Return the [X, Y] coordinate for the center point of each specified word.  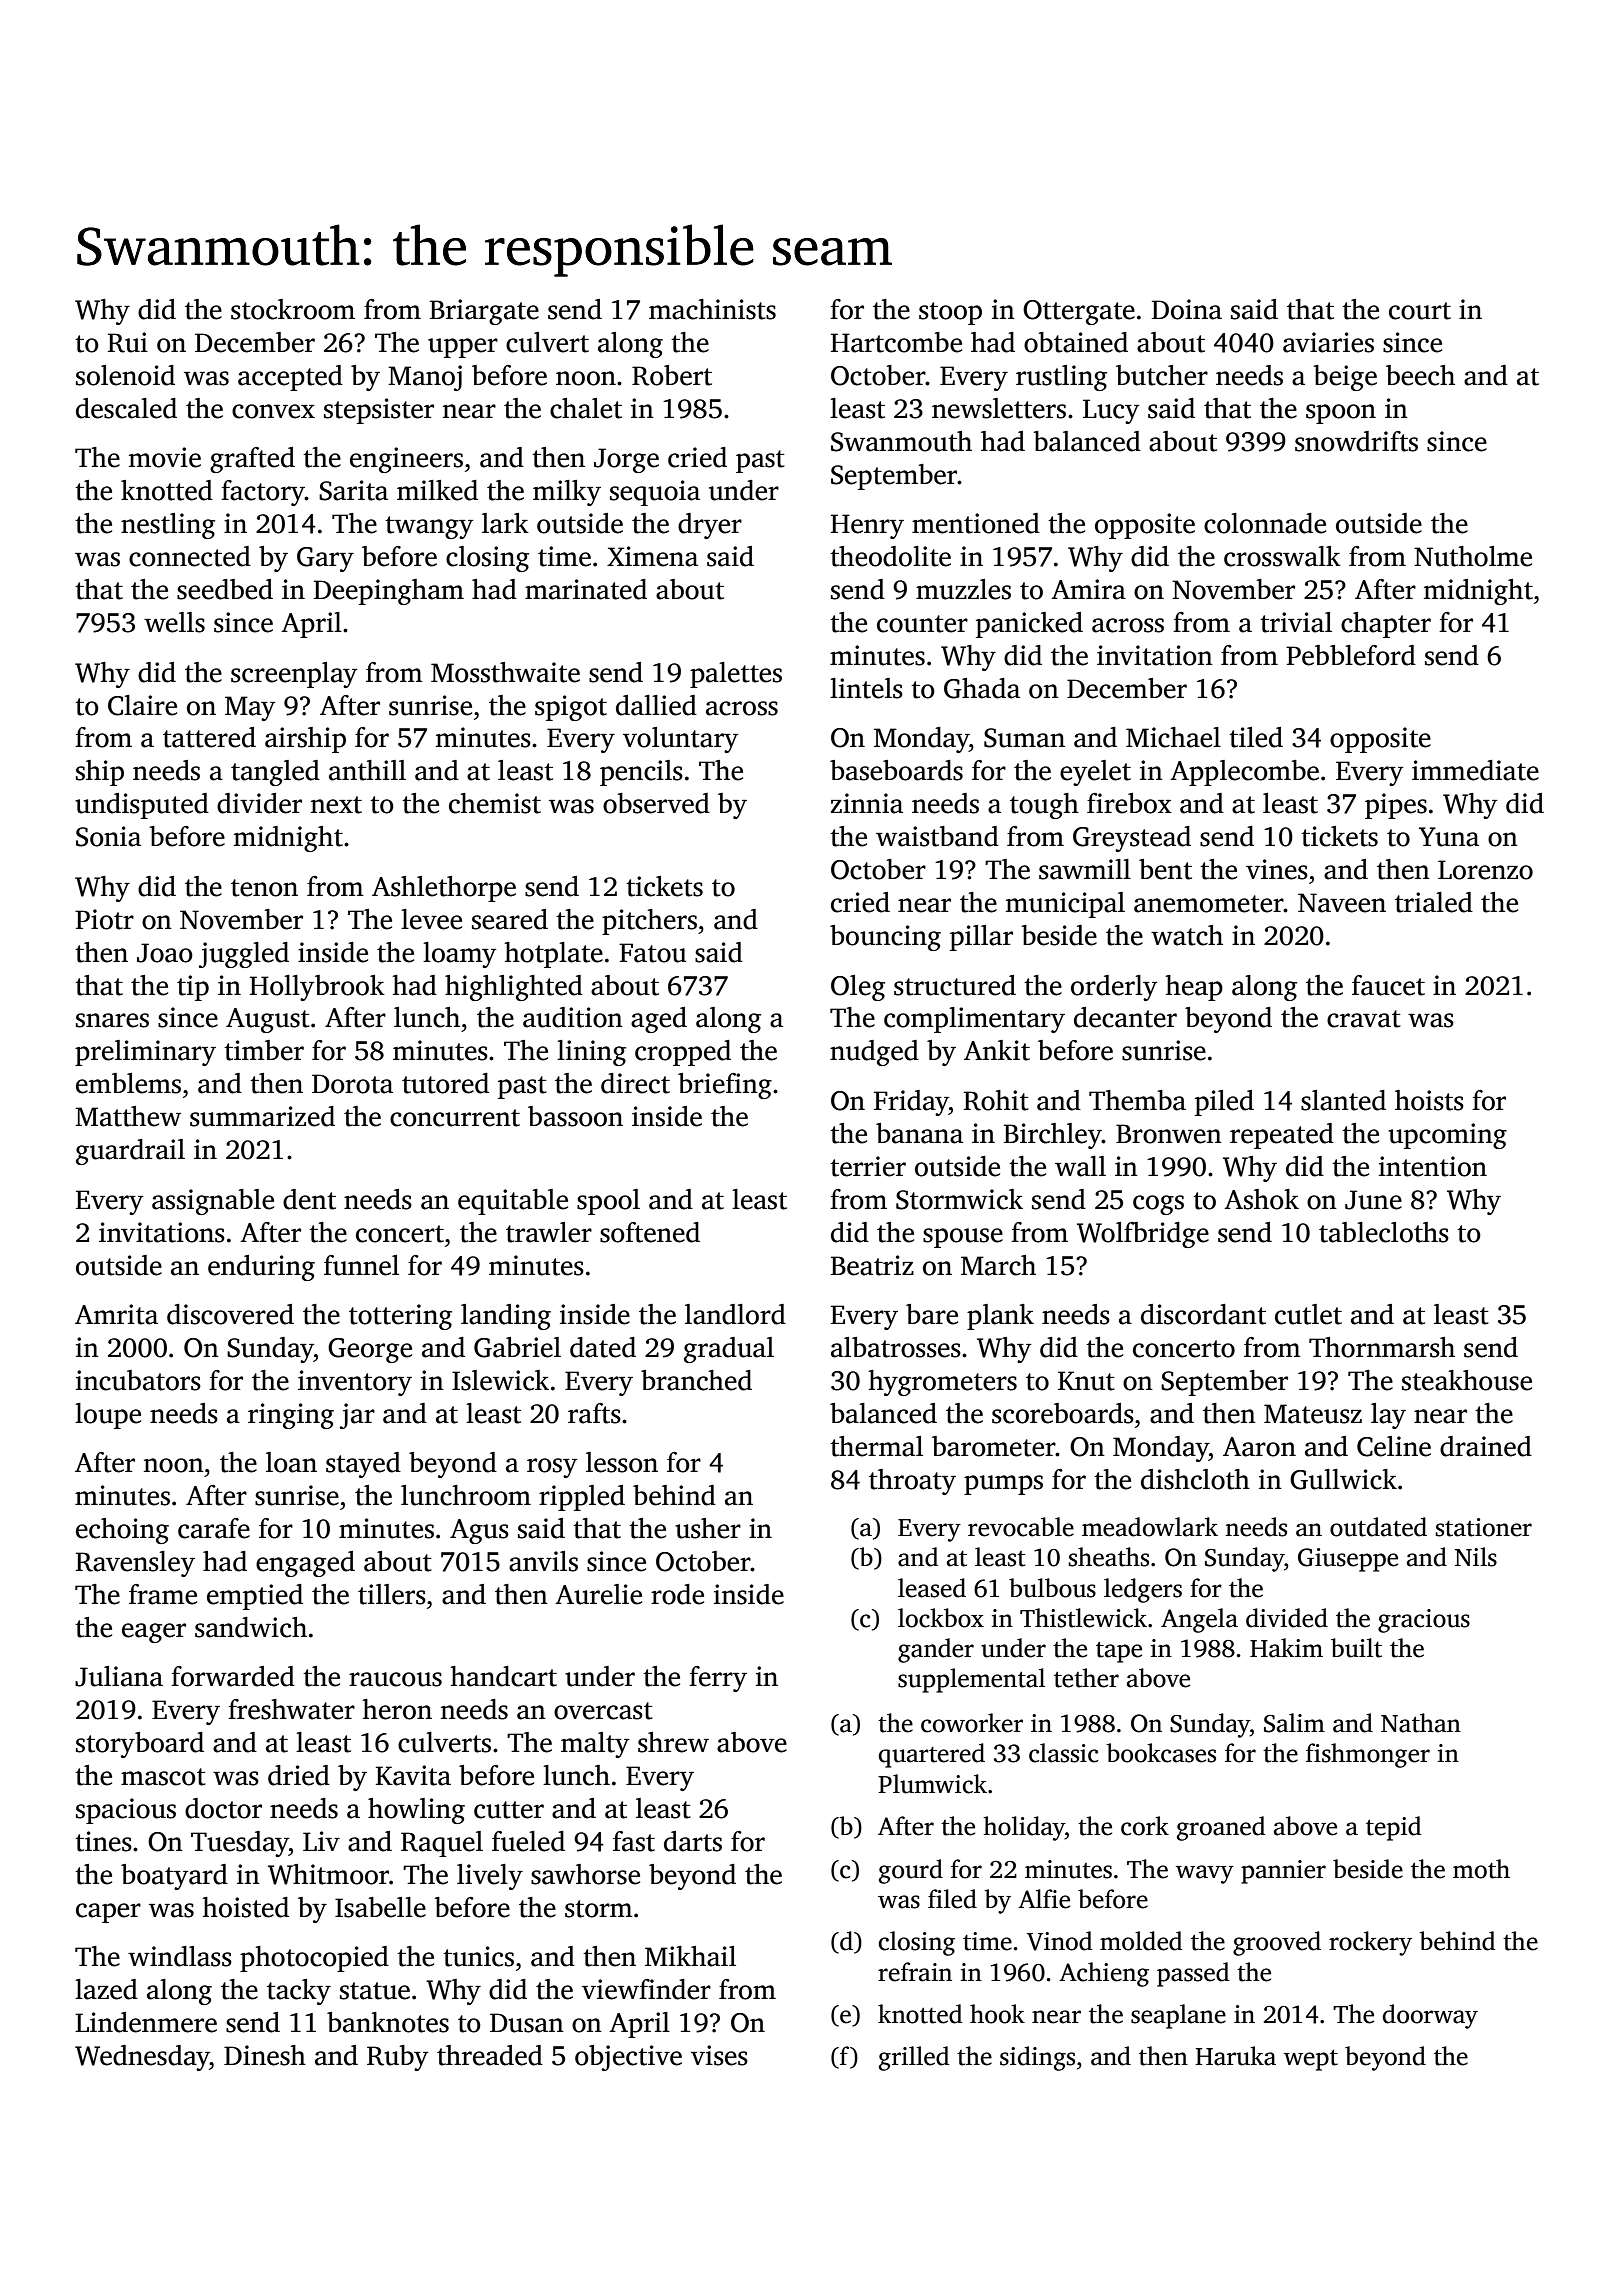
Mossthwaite [505, 672]
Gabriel [517, 1347]
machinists [712, 309]
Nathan [1421, 1723]
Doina [1187, 309]
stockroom [293, 309]
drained [1486, 1446]
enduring [261, 1268]
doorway [1430, 2016]
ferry [718, 1679]
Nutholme [1473, 556]
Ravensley [135, 1564]
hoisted [246, 1907]
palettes [736, 675]
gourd [911, 1871]
